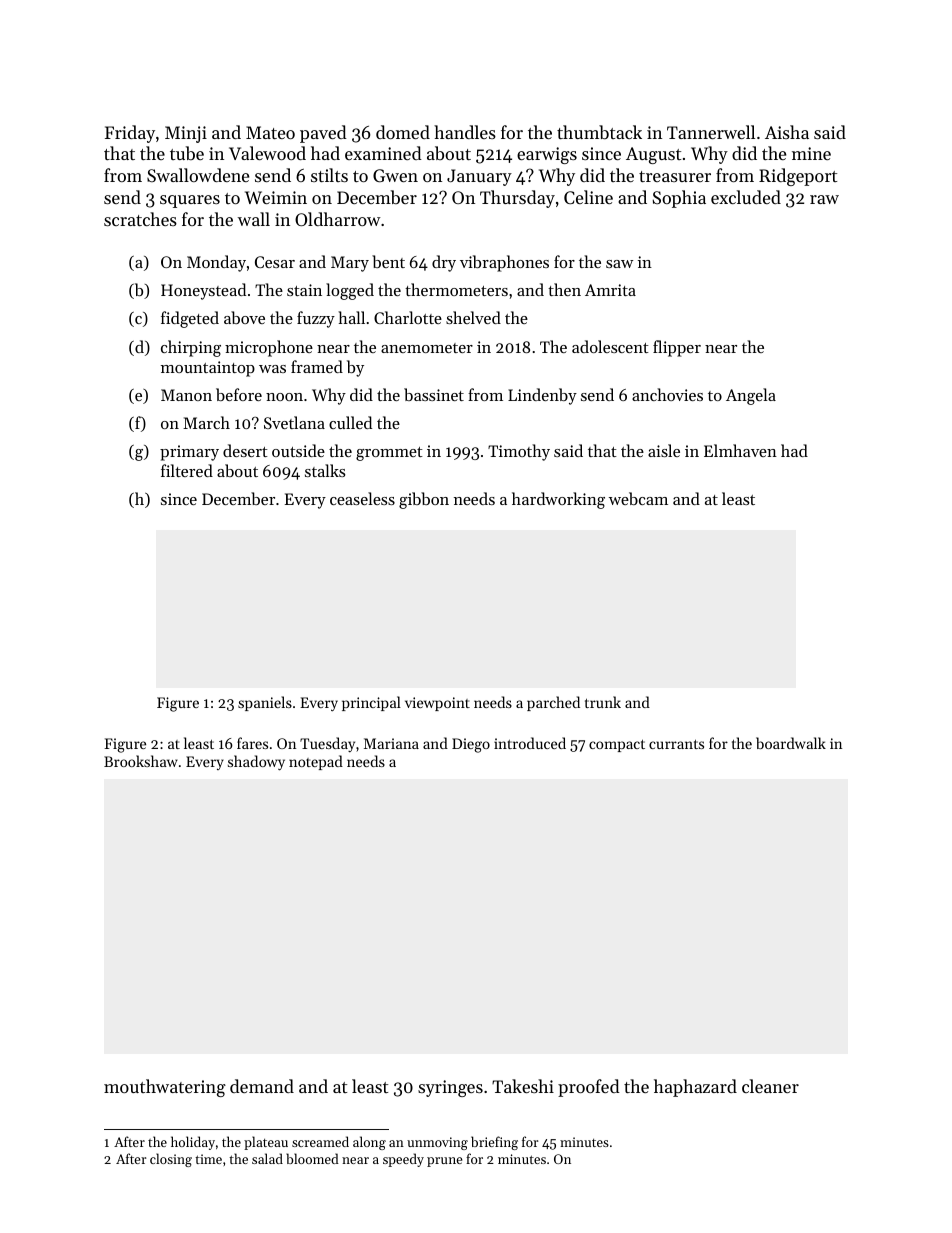 Image resolution: width=952 pixels, height=1233 pixels. What do you see at coordinates (267, 1158) in the screenshot?
I see `salad` at bounding box center [267, 1158].
